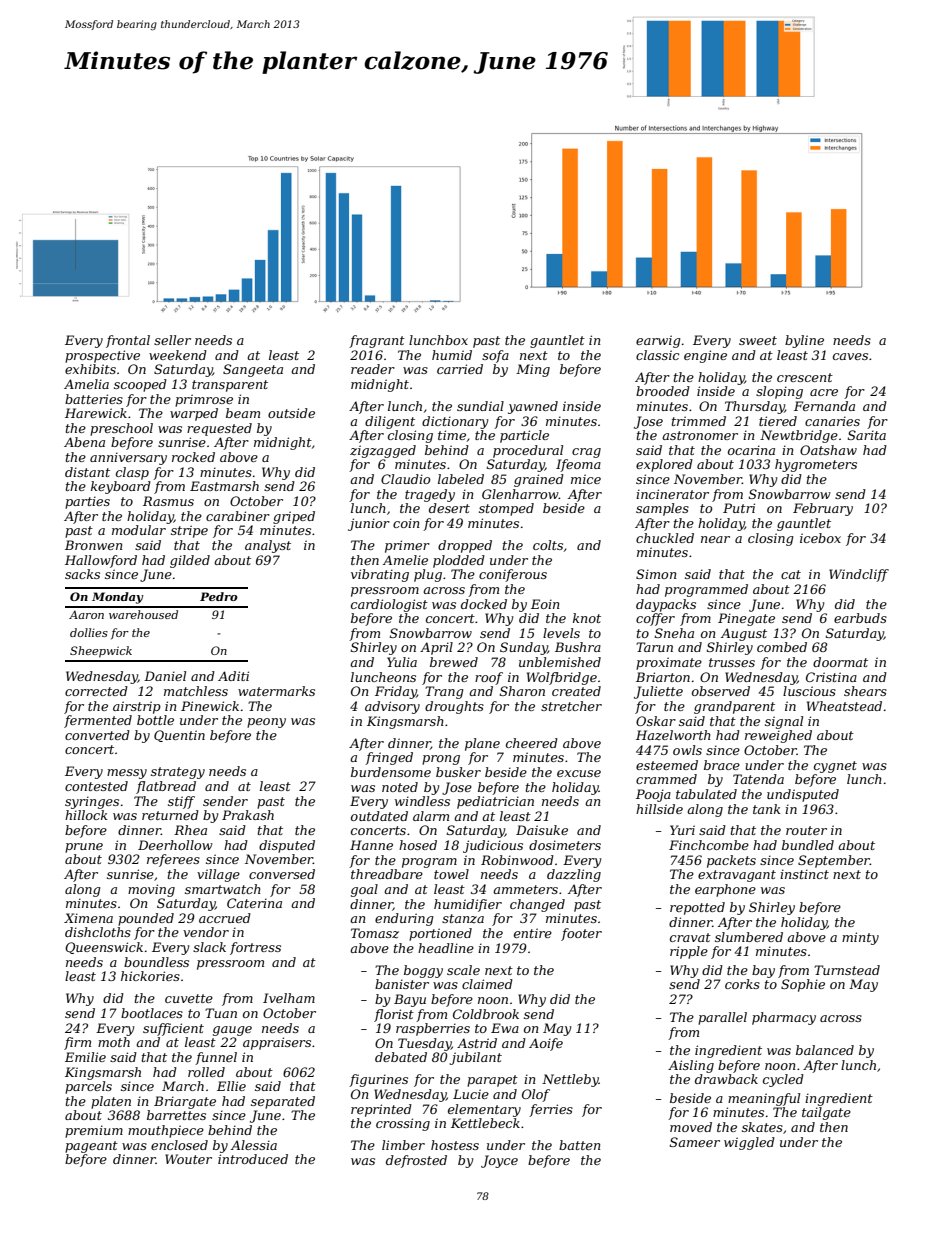 The height and width of the screenshot is (1233, 952). Describe the element at coordinates (560, 662) in the screenshot. I see `unblemished` at that location.
